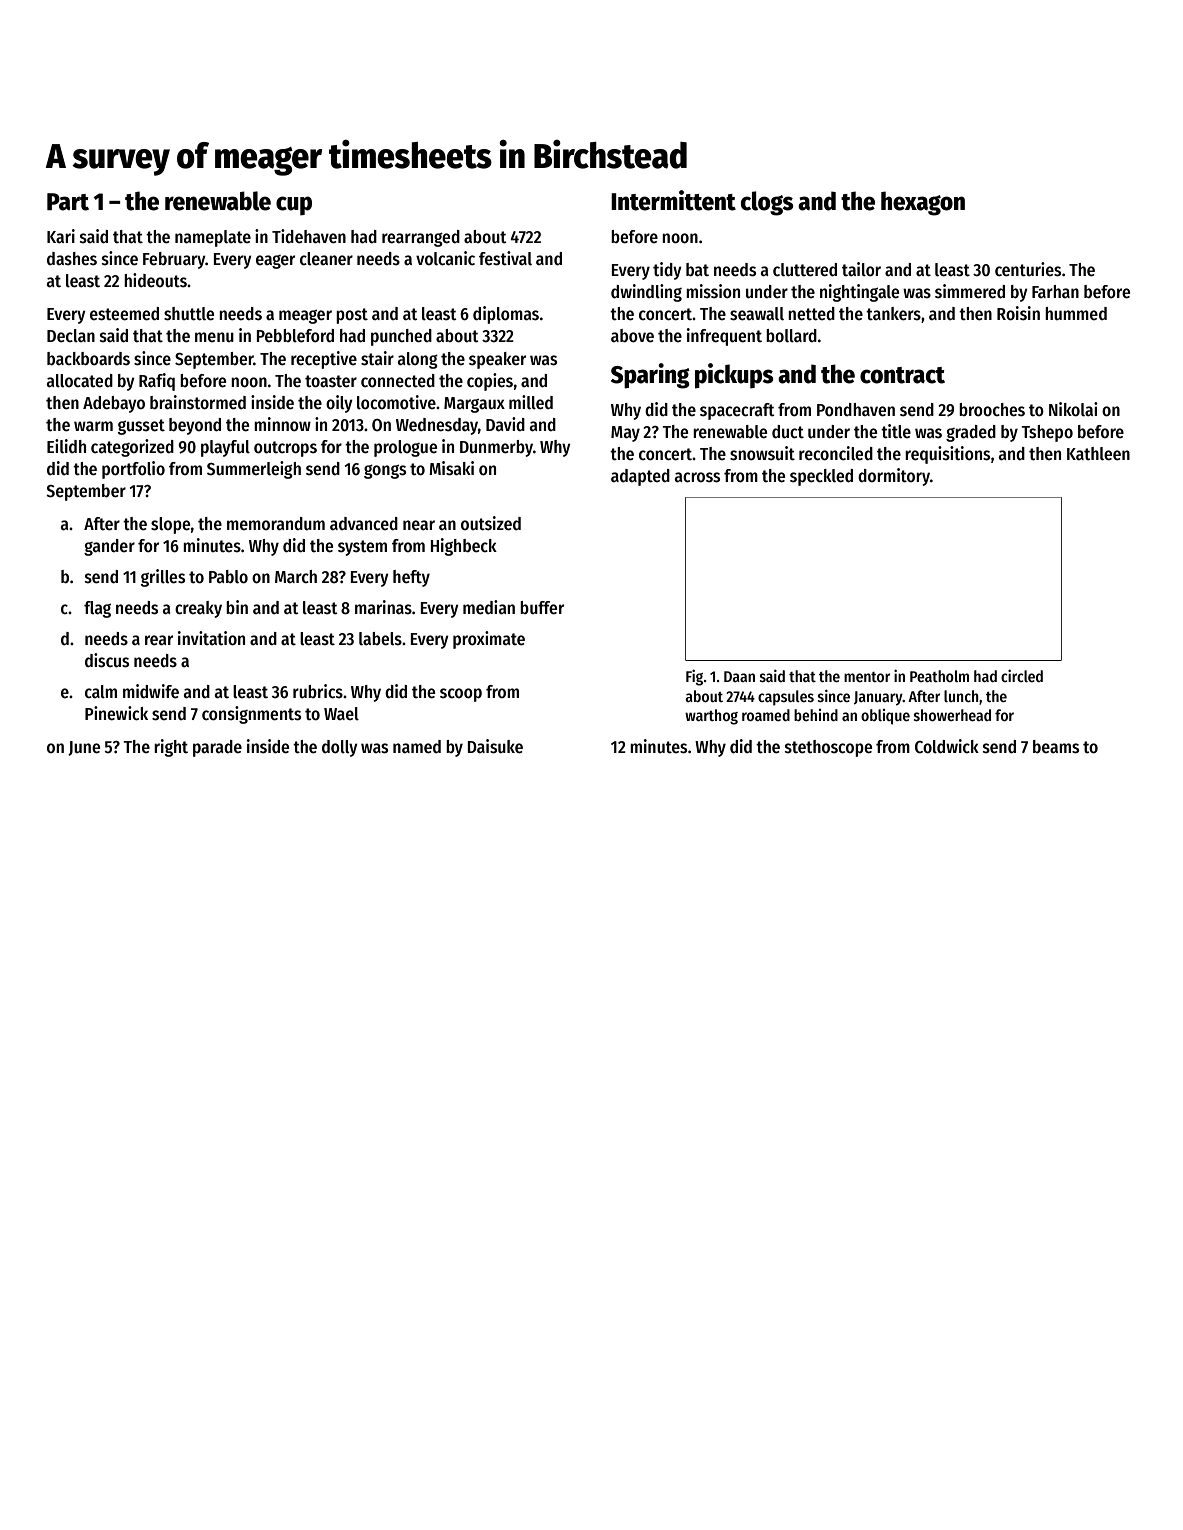 The width and height of the page is (1183, 1530). Describe the element at coordinates (495, 746) in the page. I see `Daisuke` at that location.
